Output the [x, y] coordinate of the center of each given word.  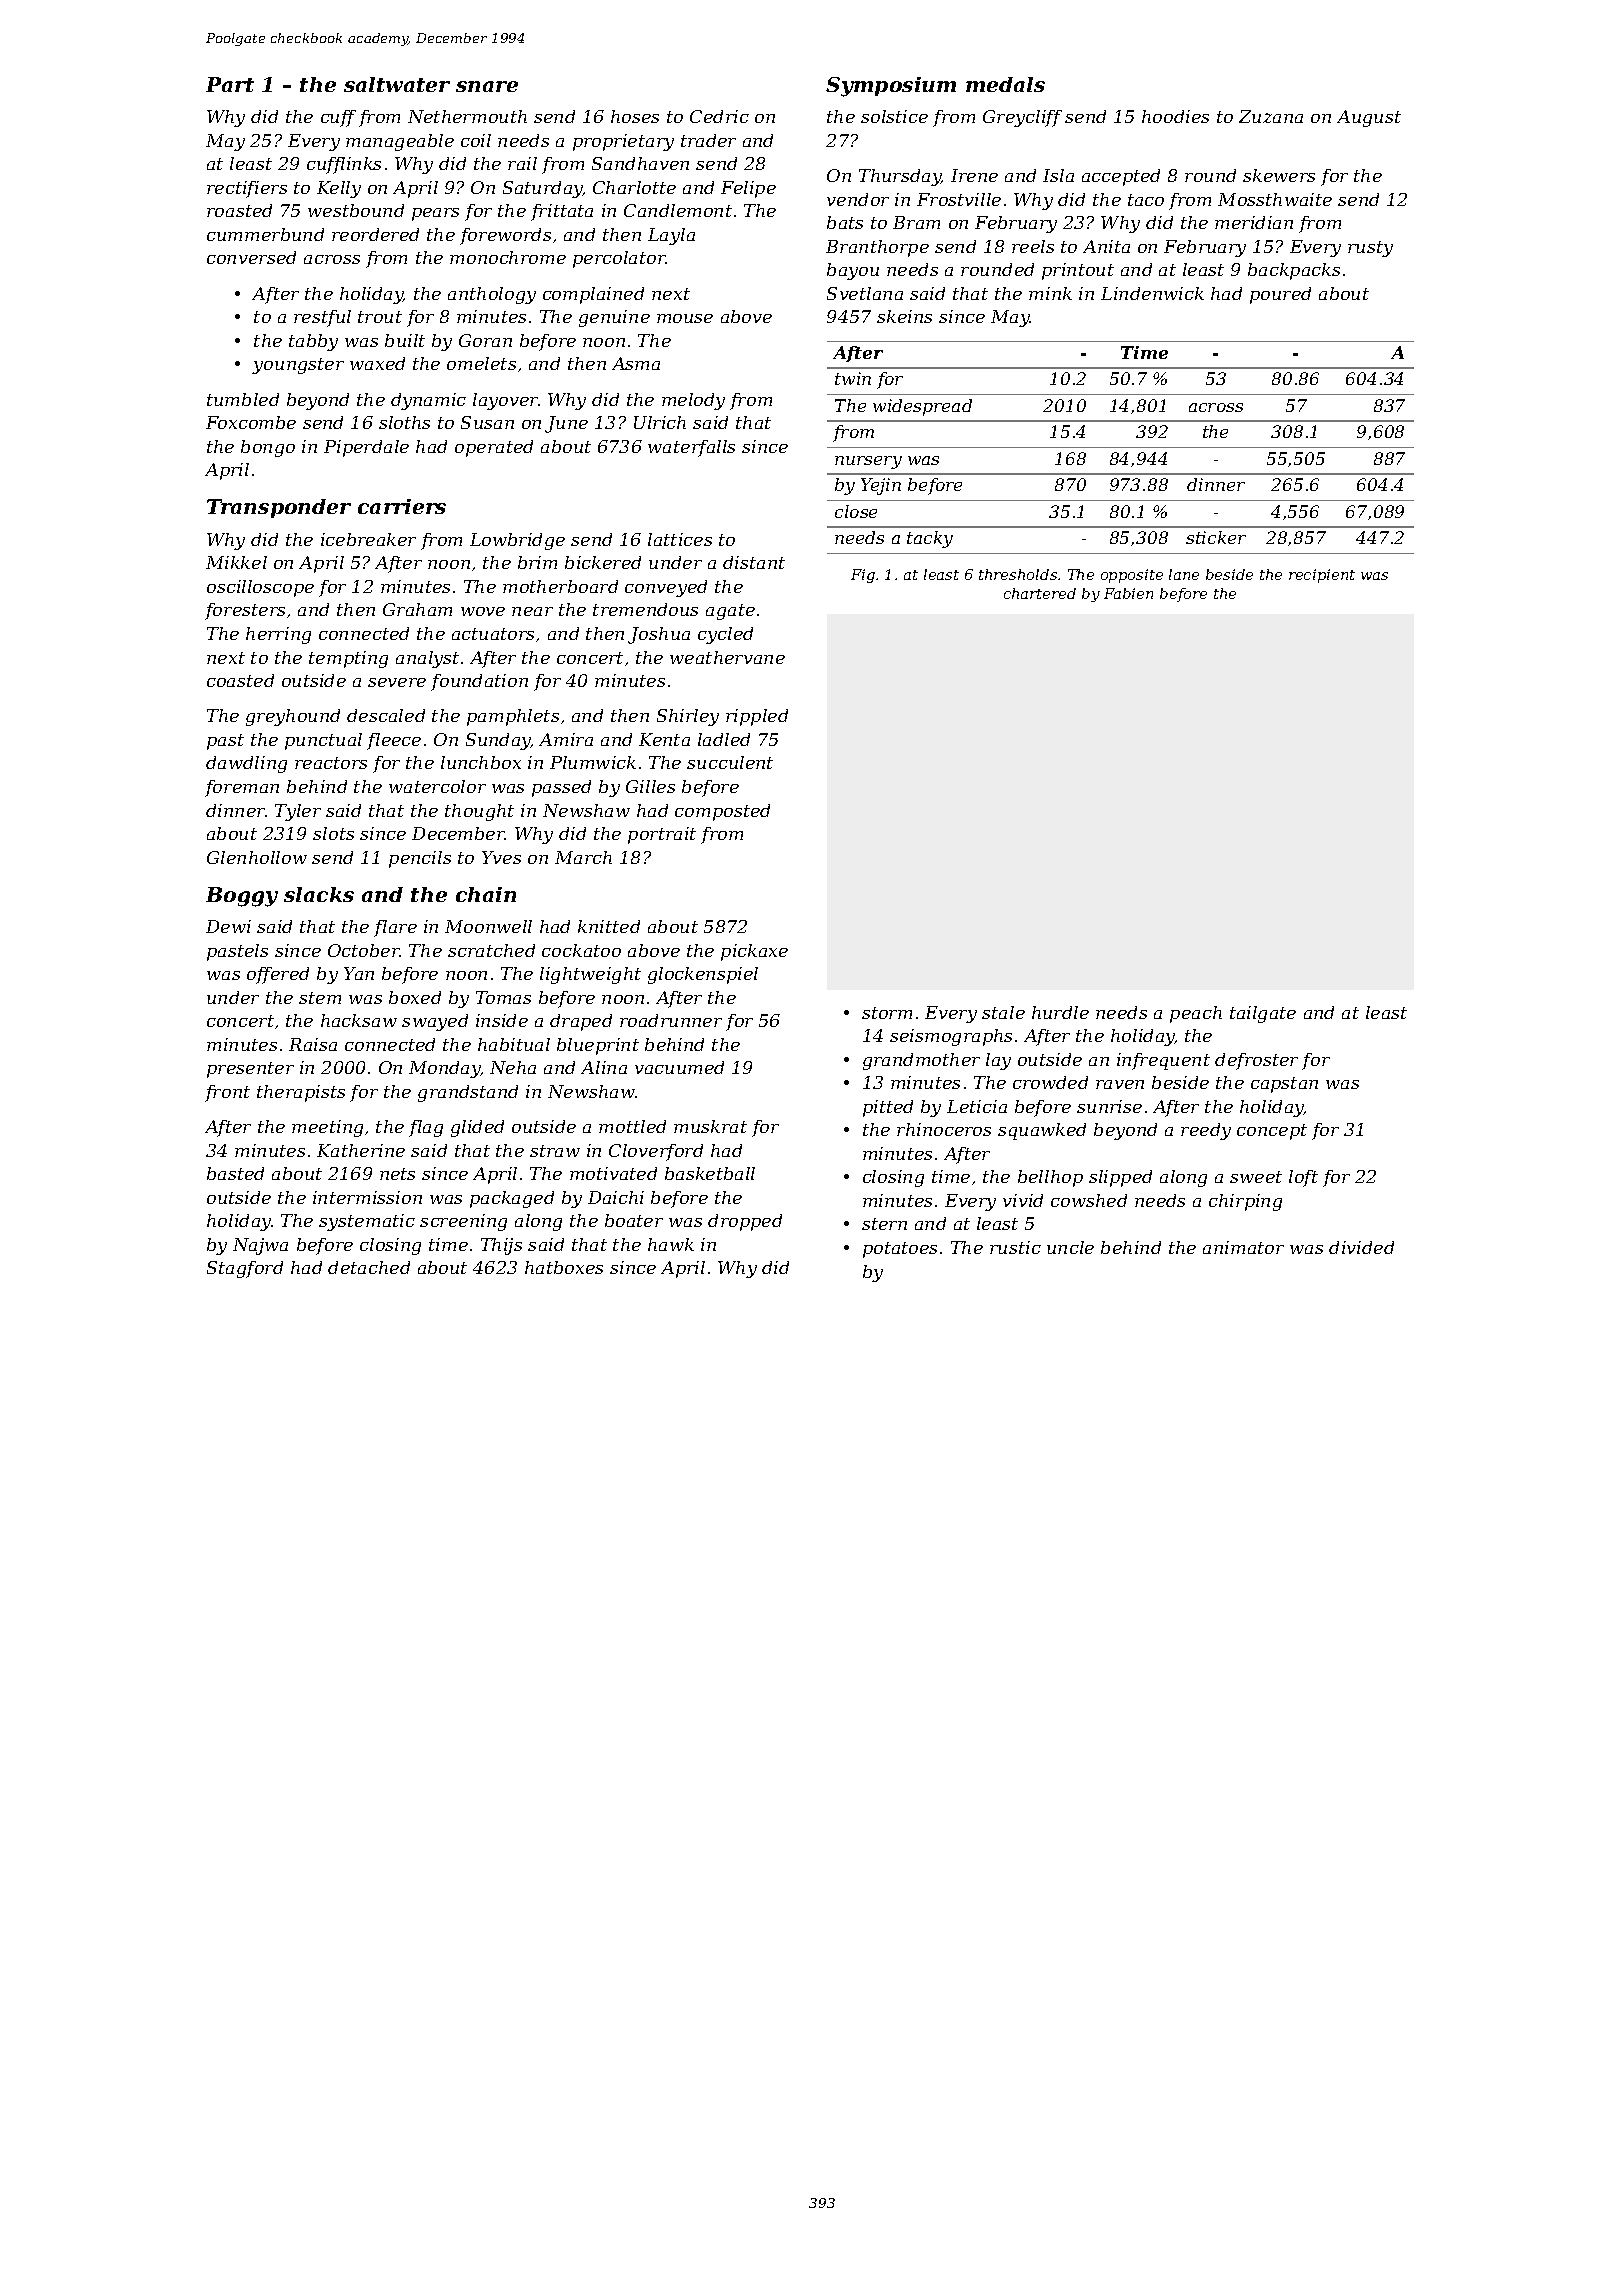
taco [1146, 200]
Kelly [339, 189]
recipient [1322, 576]
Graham [417, 609]
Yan [359, 973]
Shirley [688, 717]
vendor [858, 199]
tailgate [1263, 1014]
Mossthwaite [1275, 199]
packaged [512, 1199]
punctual [323, 741]
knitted [609, 926]
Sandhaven [640, 163]
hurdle [1060, 1012]
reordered [375, 234]
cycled [725, 635]
